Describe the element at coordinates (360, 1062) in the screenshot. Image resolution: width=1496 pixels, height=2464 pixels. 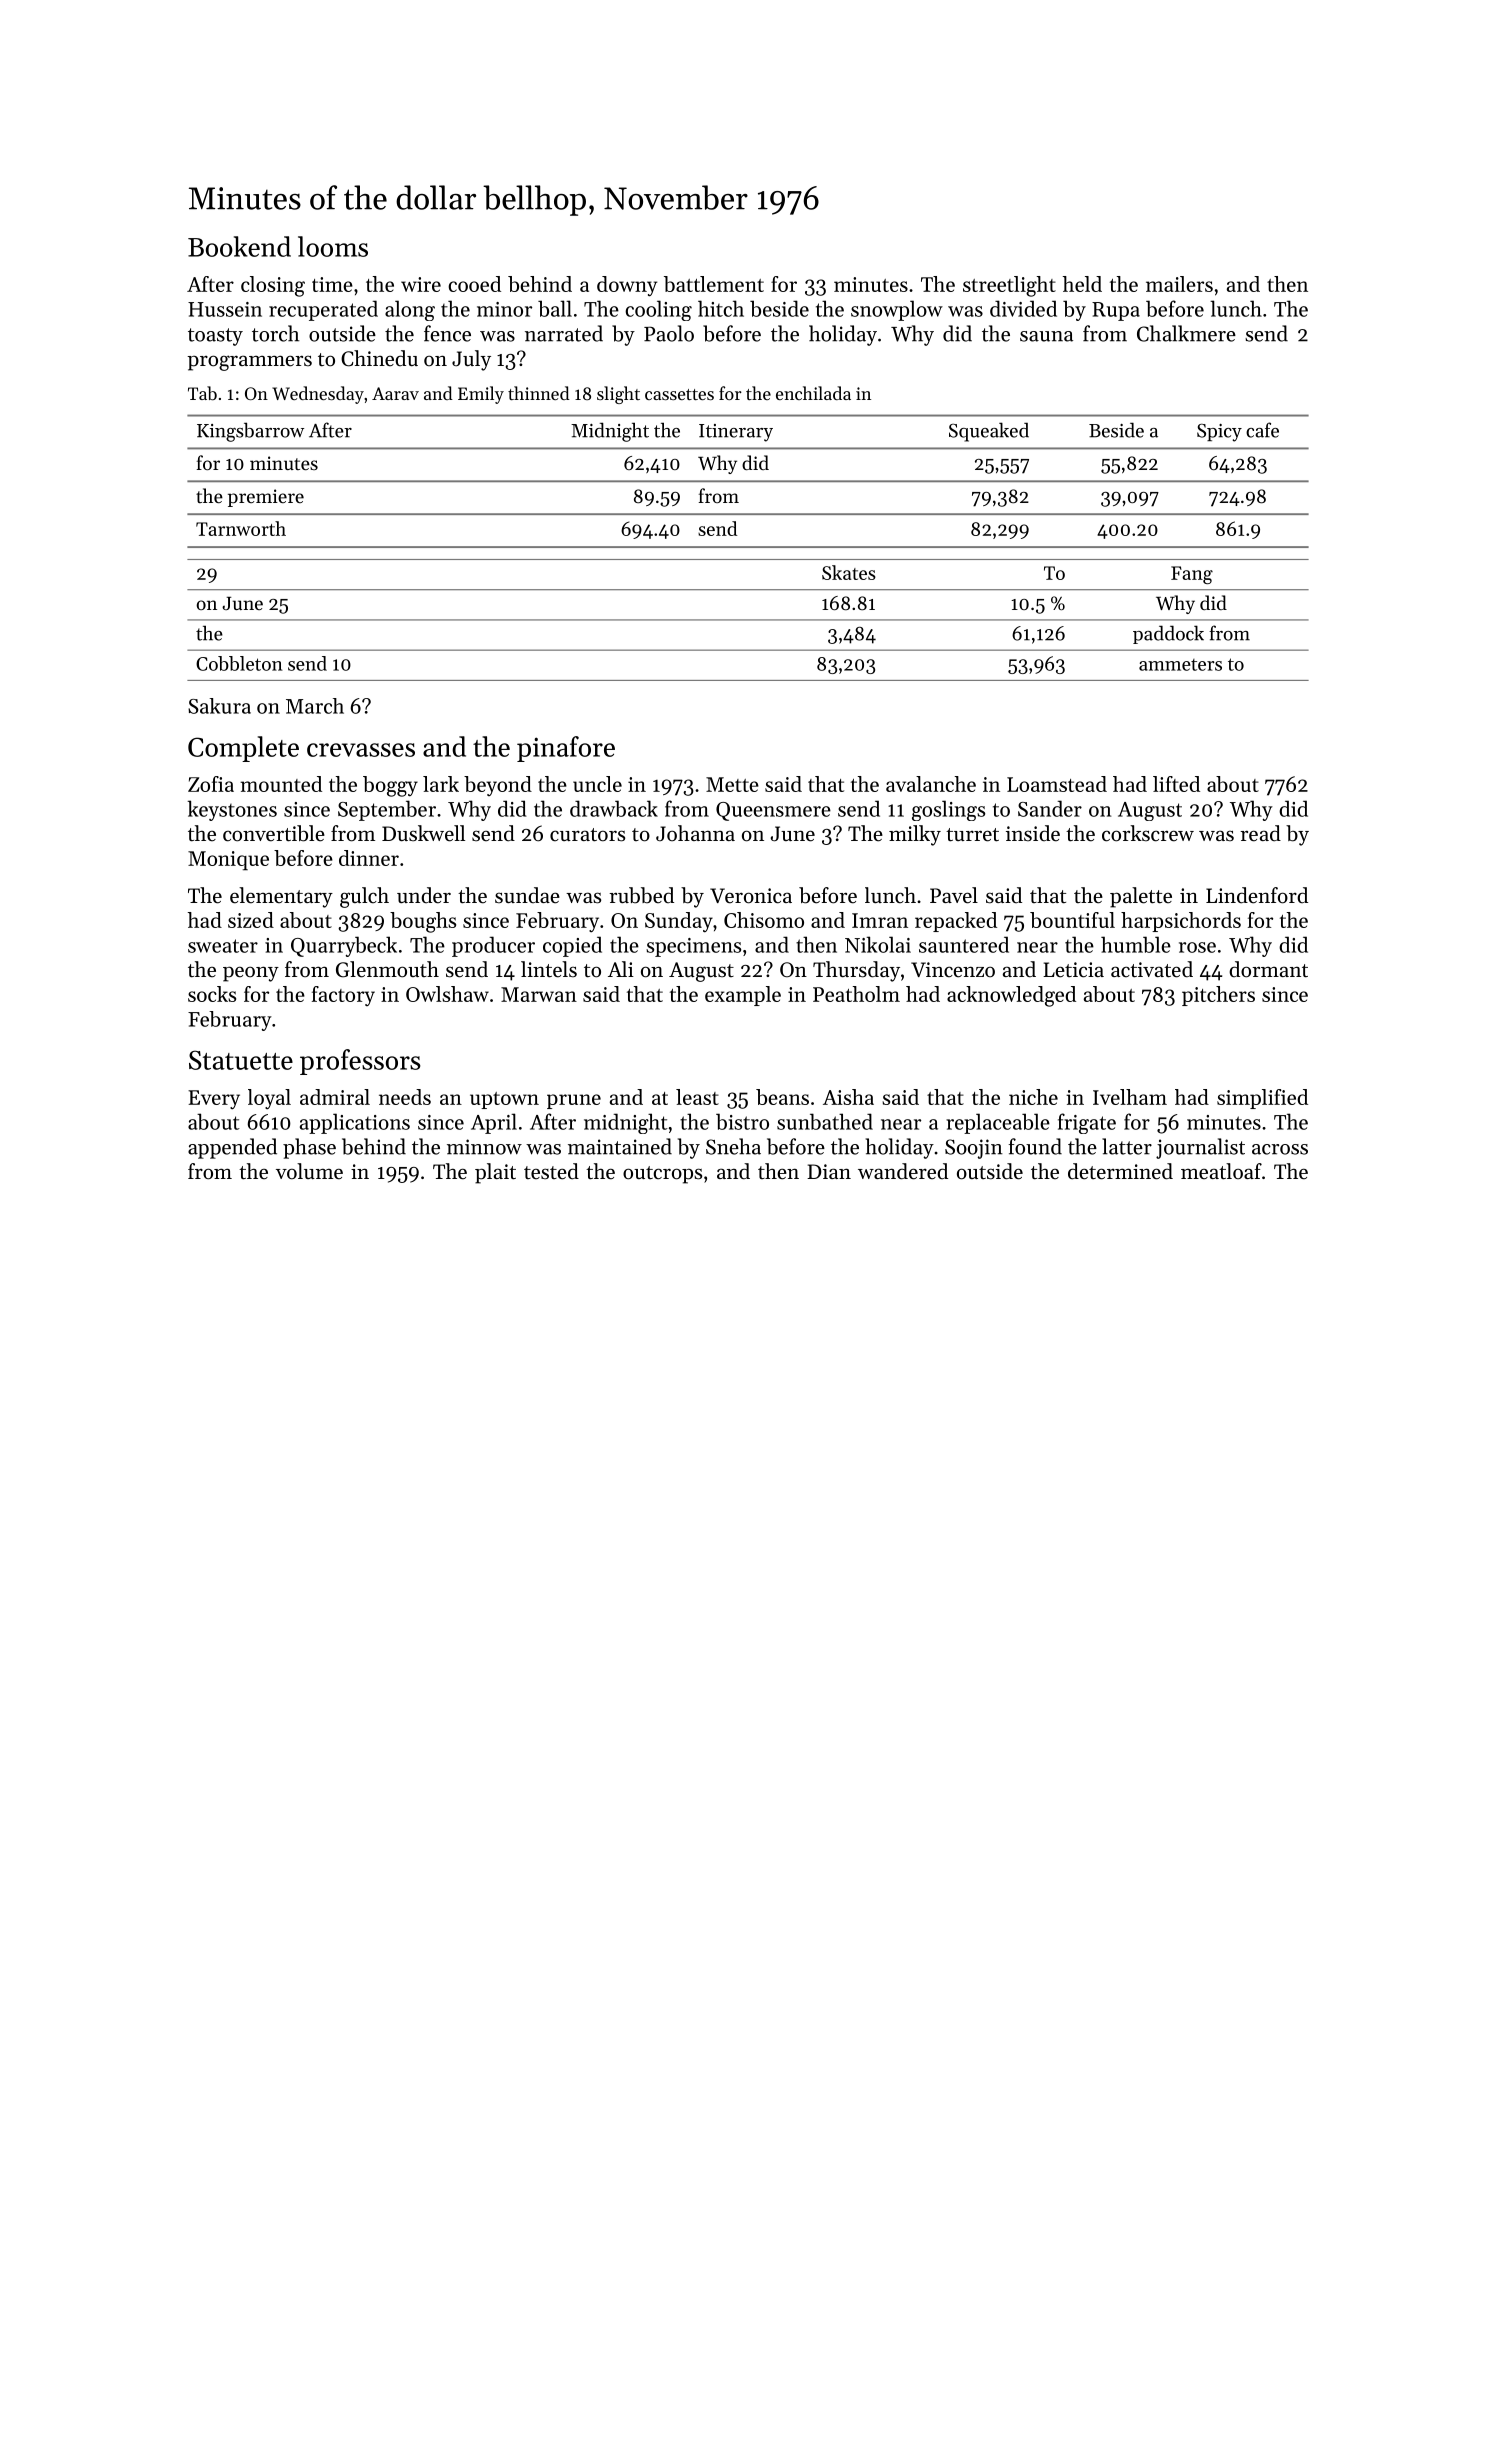
I see `professors` at that location.
